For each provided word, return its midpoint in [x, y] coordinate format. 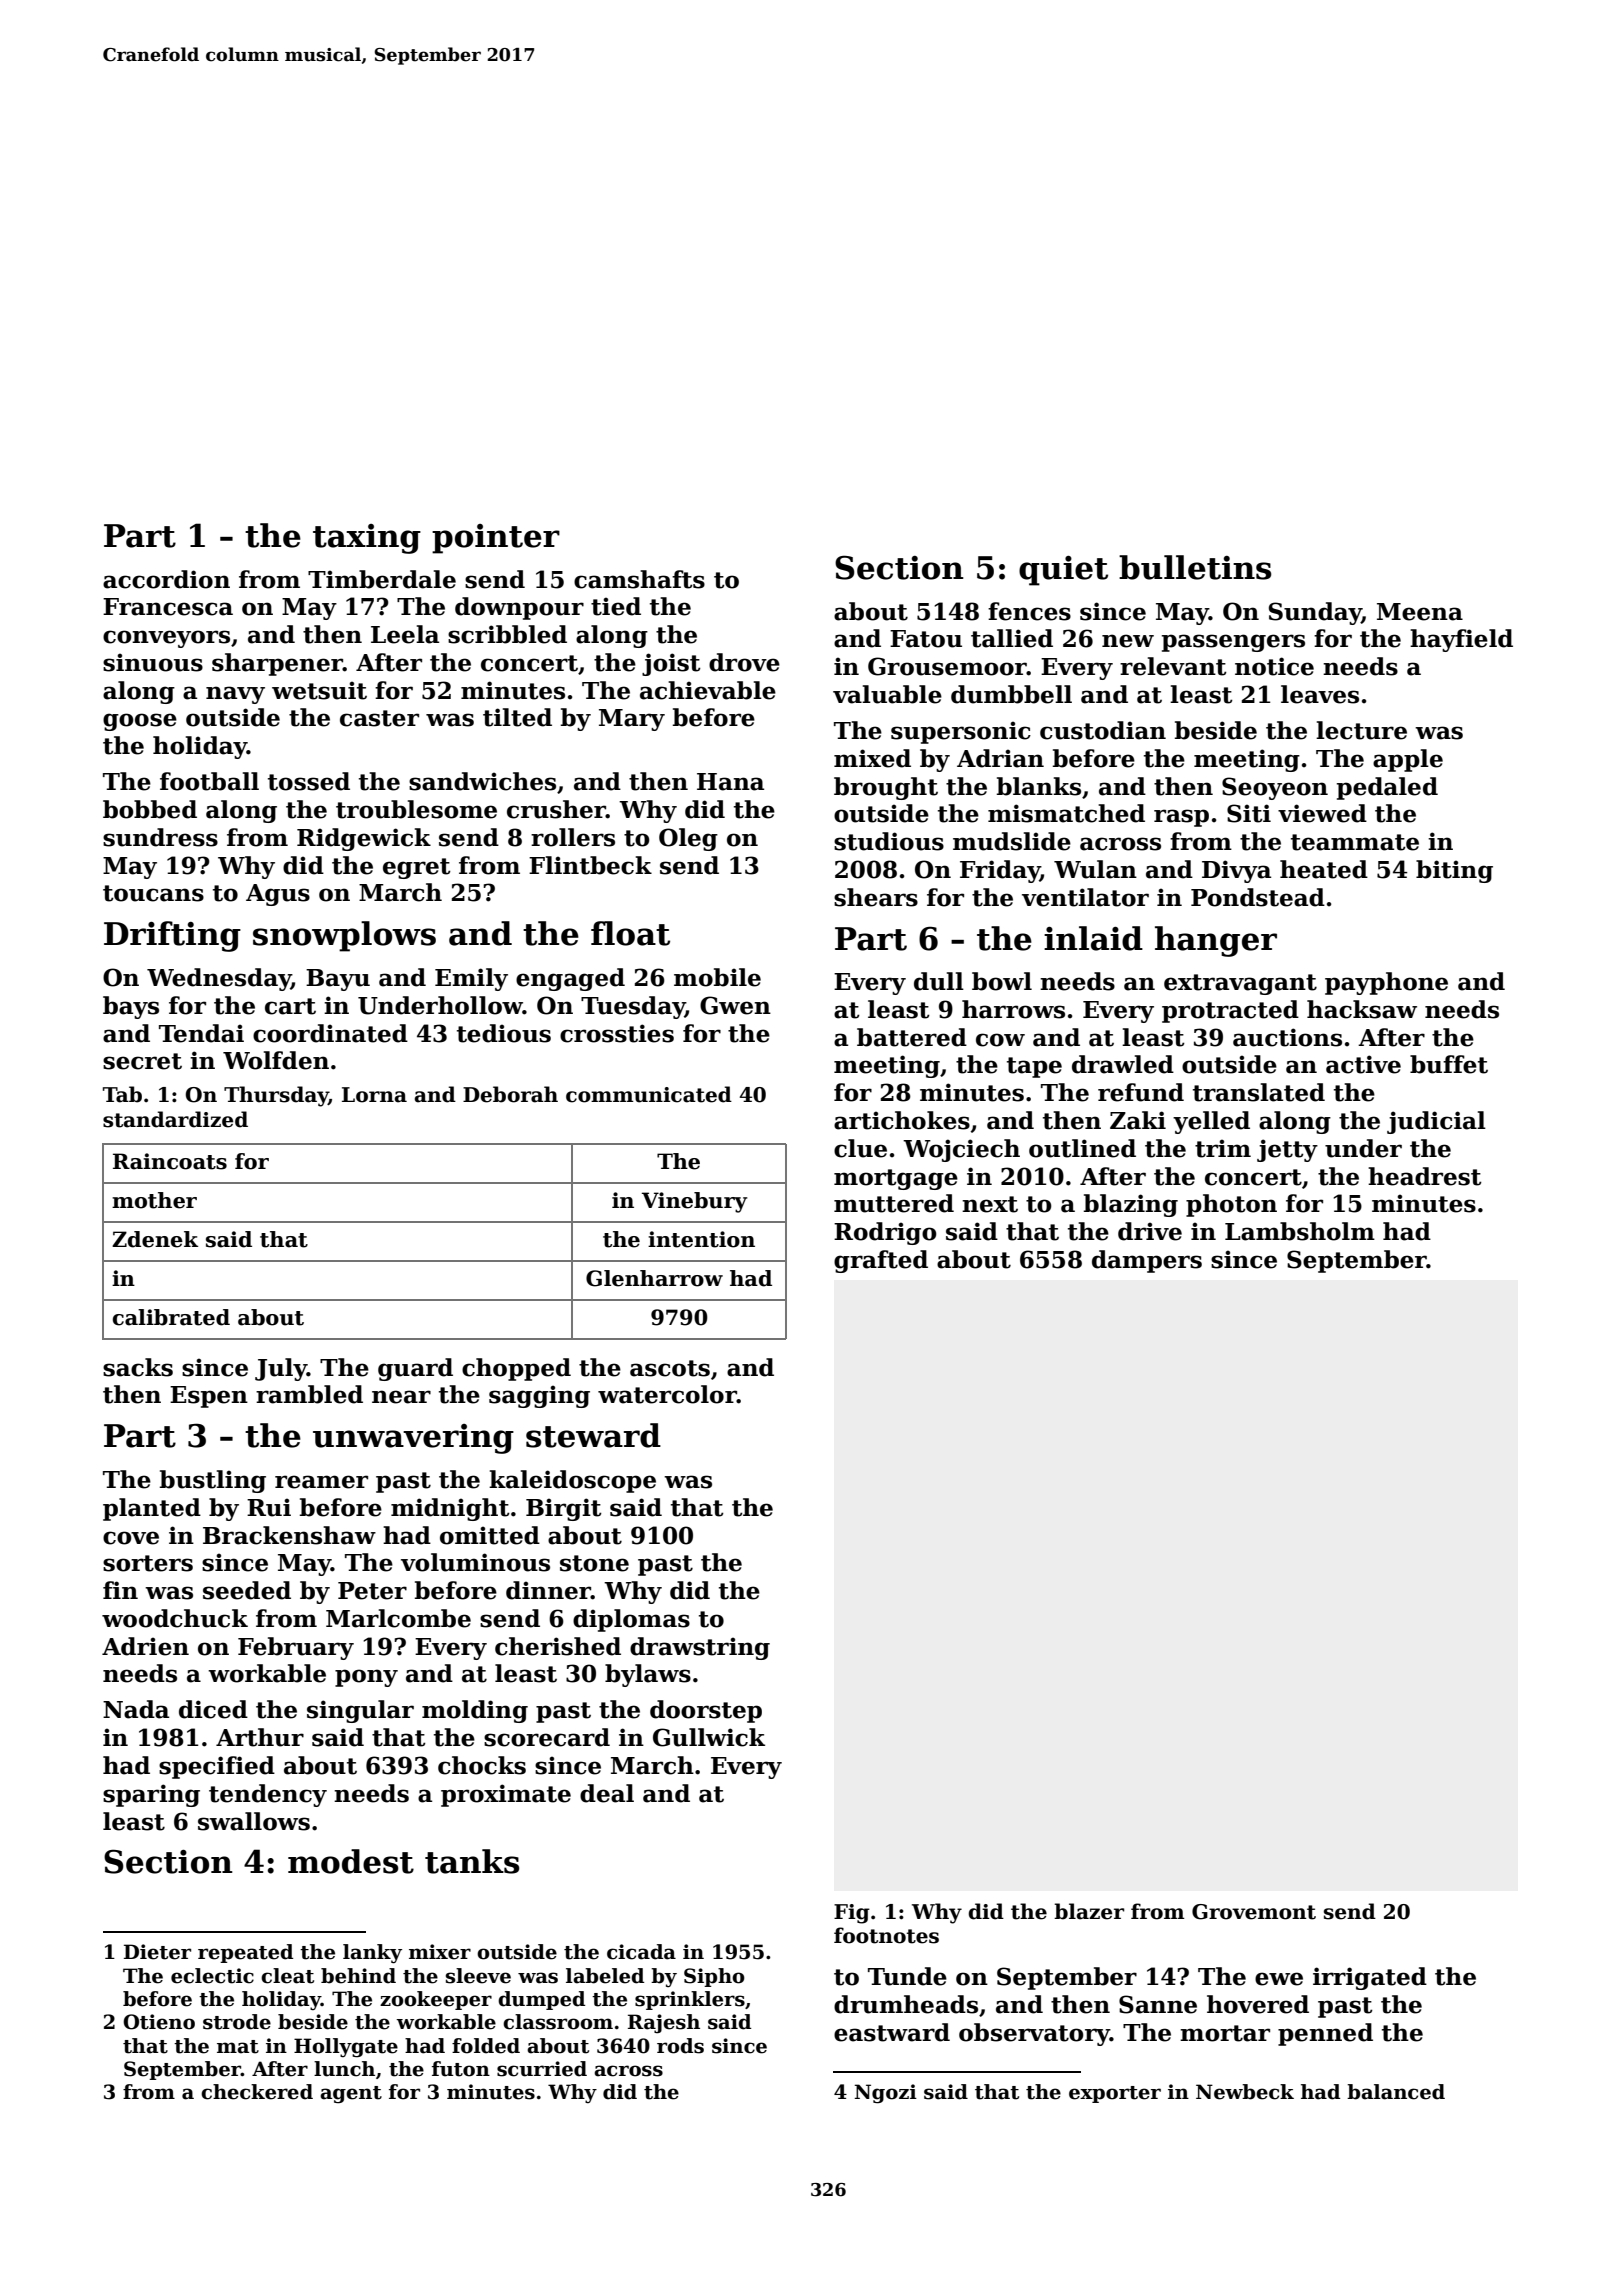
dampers [1147, 1261]
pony [366, 1678]
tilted [517, 717]
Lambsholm [1300, 1231]
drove [744, 662]
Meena [1420, 612]
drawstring [700, 1648]
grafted [881, 1261]
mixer [440, 1952]
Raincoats [170, 1161]
